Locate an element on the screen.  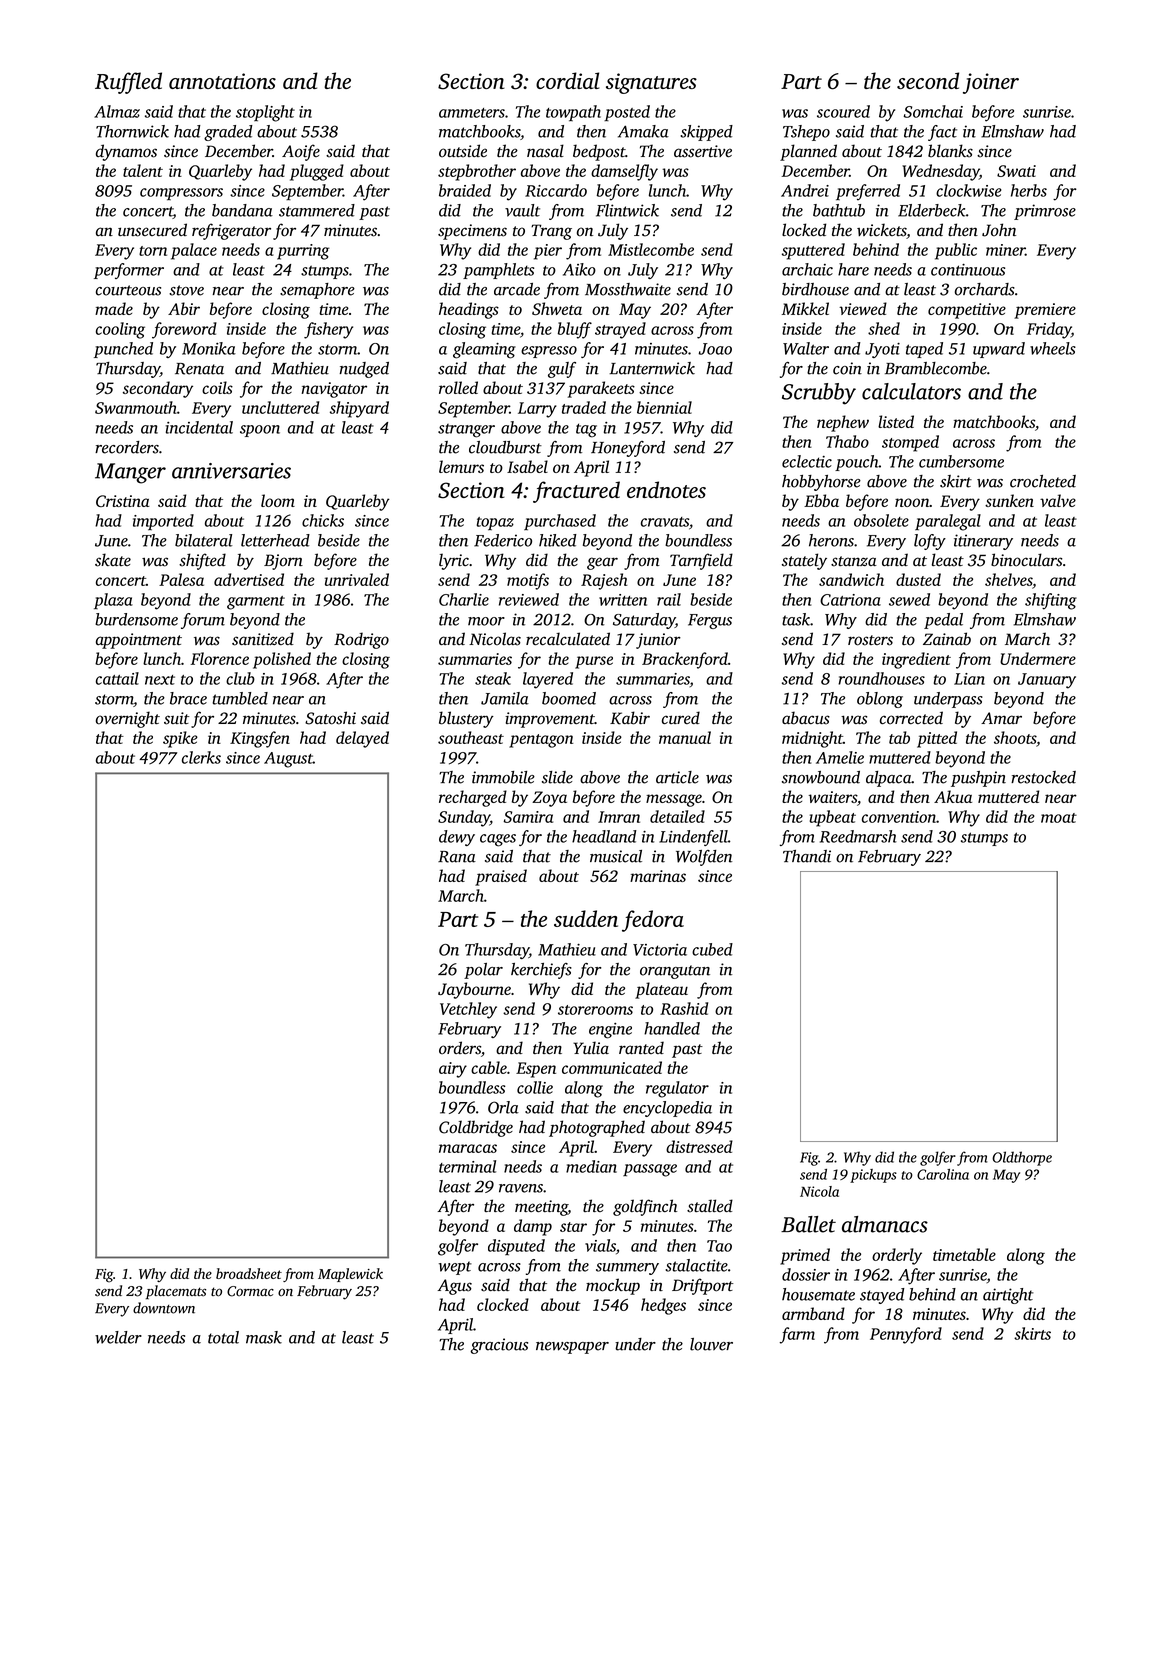
annotations is located at coordinates (222, 81).
